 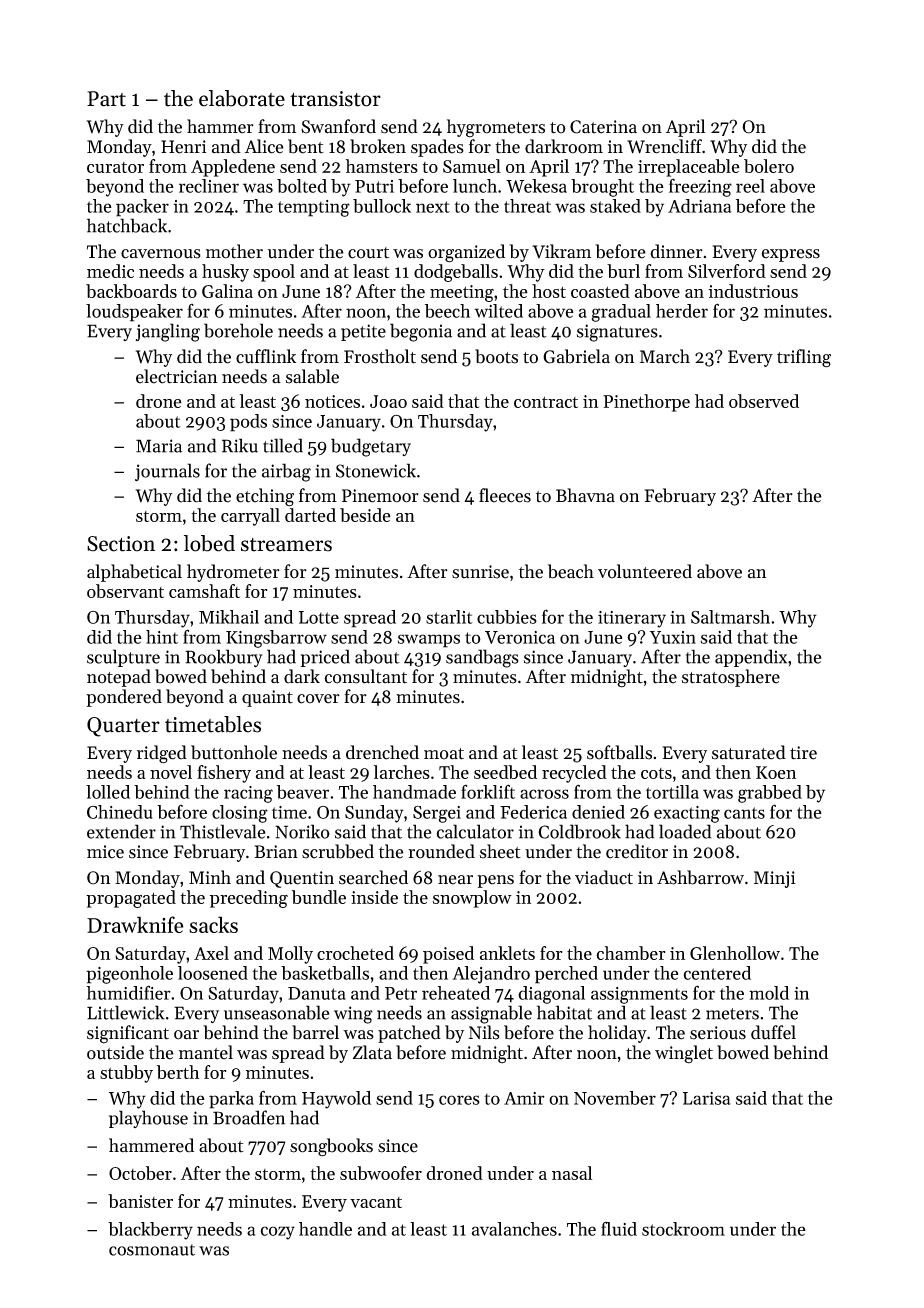 What do you see at coordinates (382, 206) in the screenshot?
I see `bullock` at bounding box center [382, 206].
